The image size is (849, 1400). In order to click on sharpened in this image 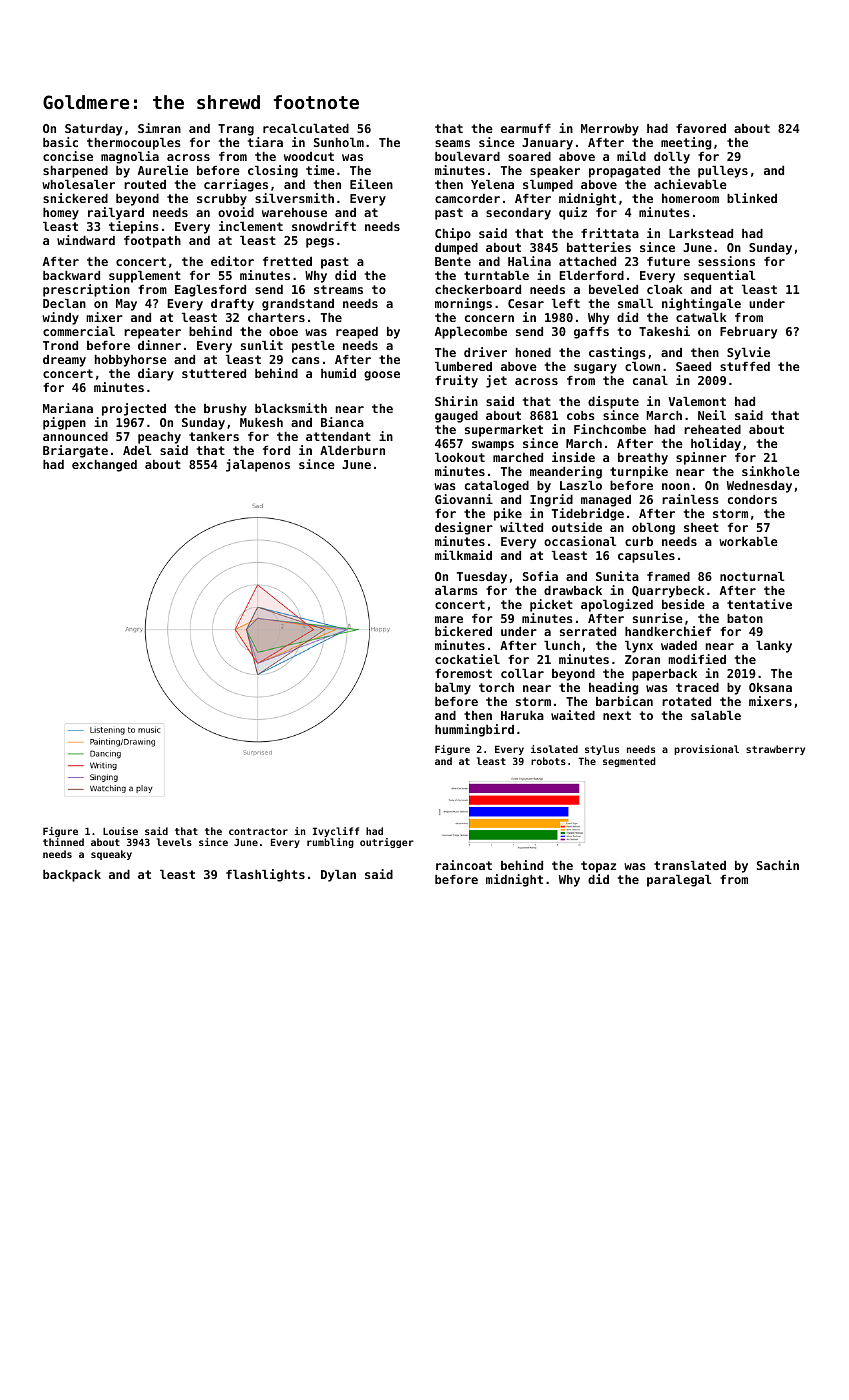, I will do `click(75, 172)`.
